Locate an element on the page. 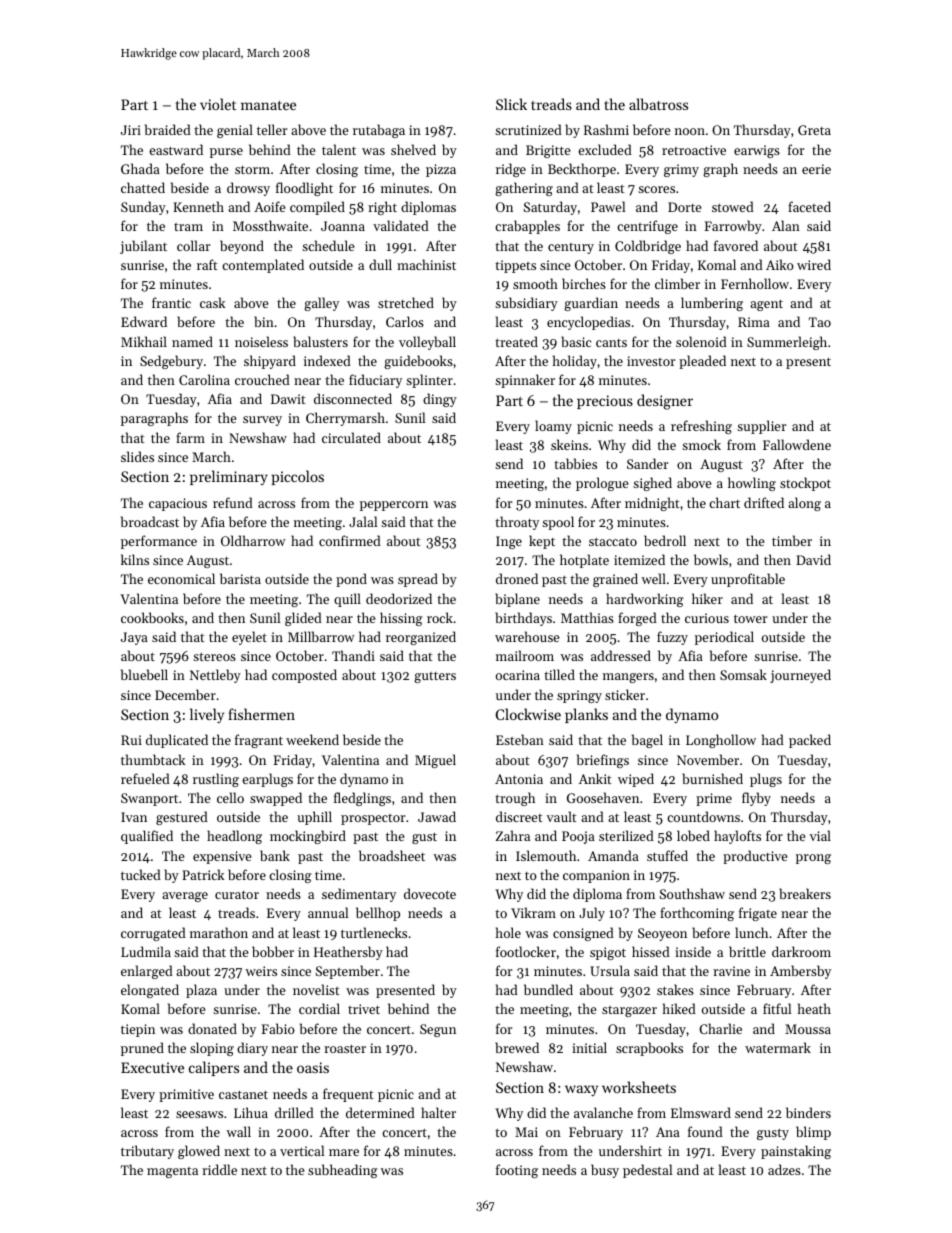 The image size is (952, 1233). teller is located at coordinates (272, 129).
